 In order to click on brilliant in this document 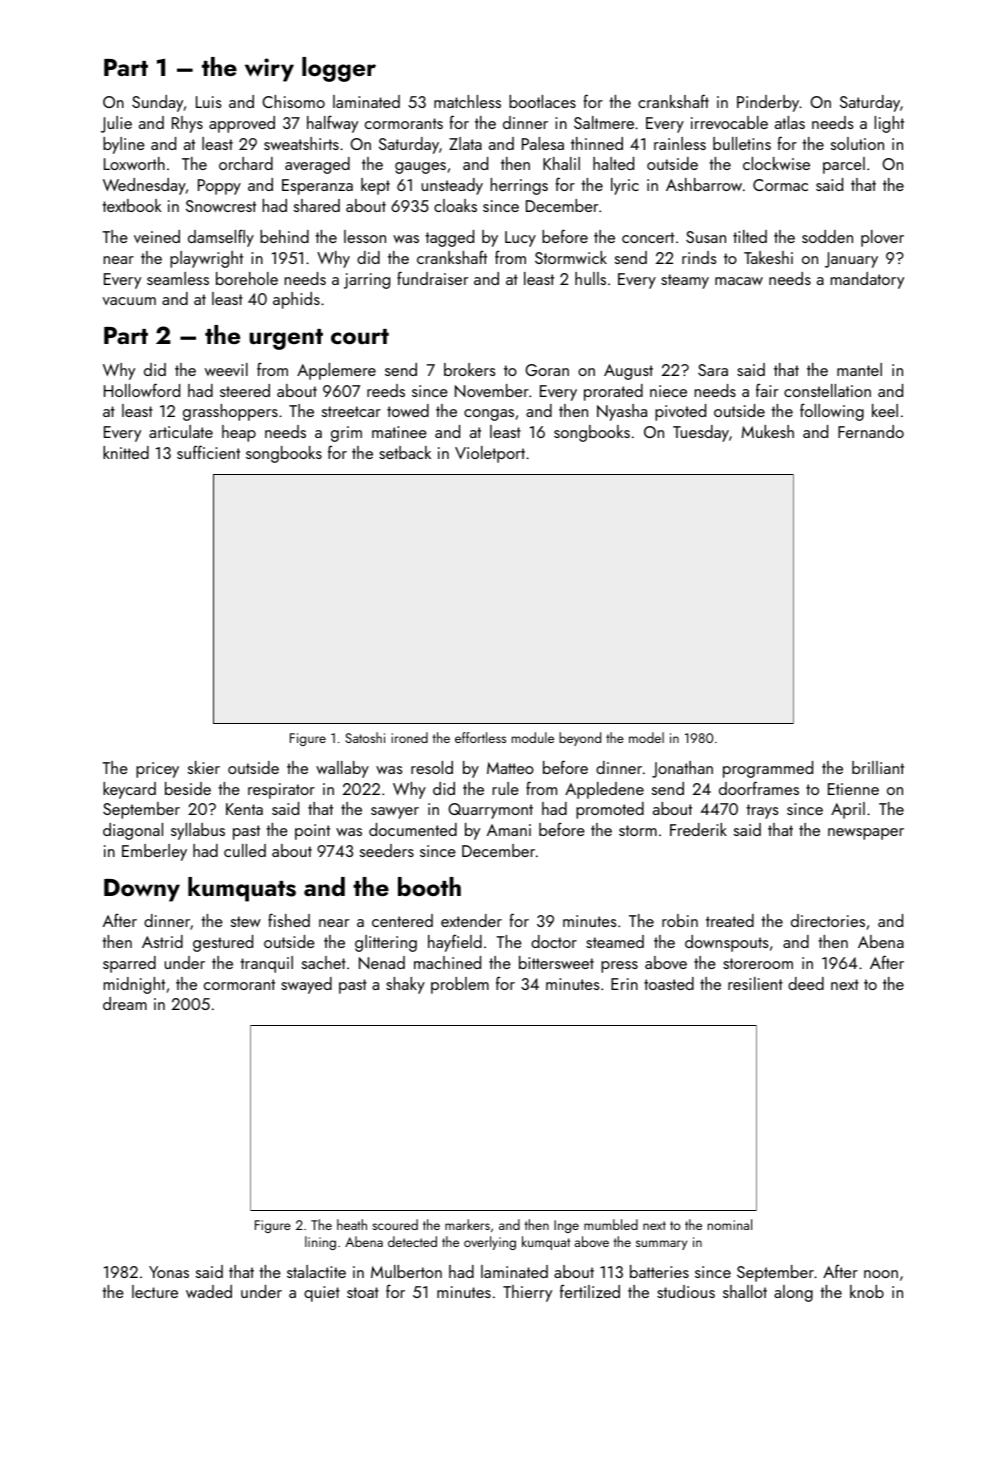, I will do `click(878, 767)`.
